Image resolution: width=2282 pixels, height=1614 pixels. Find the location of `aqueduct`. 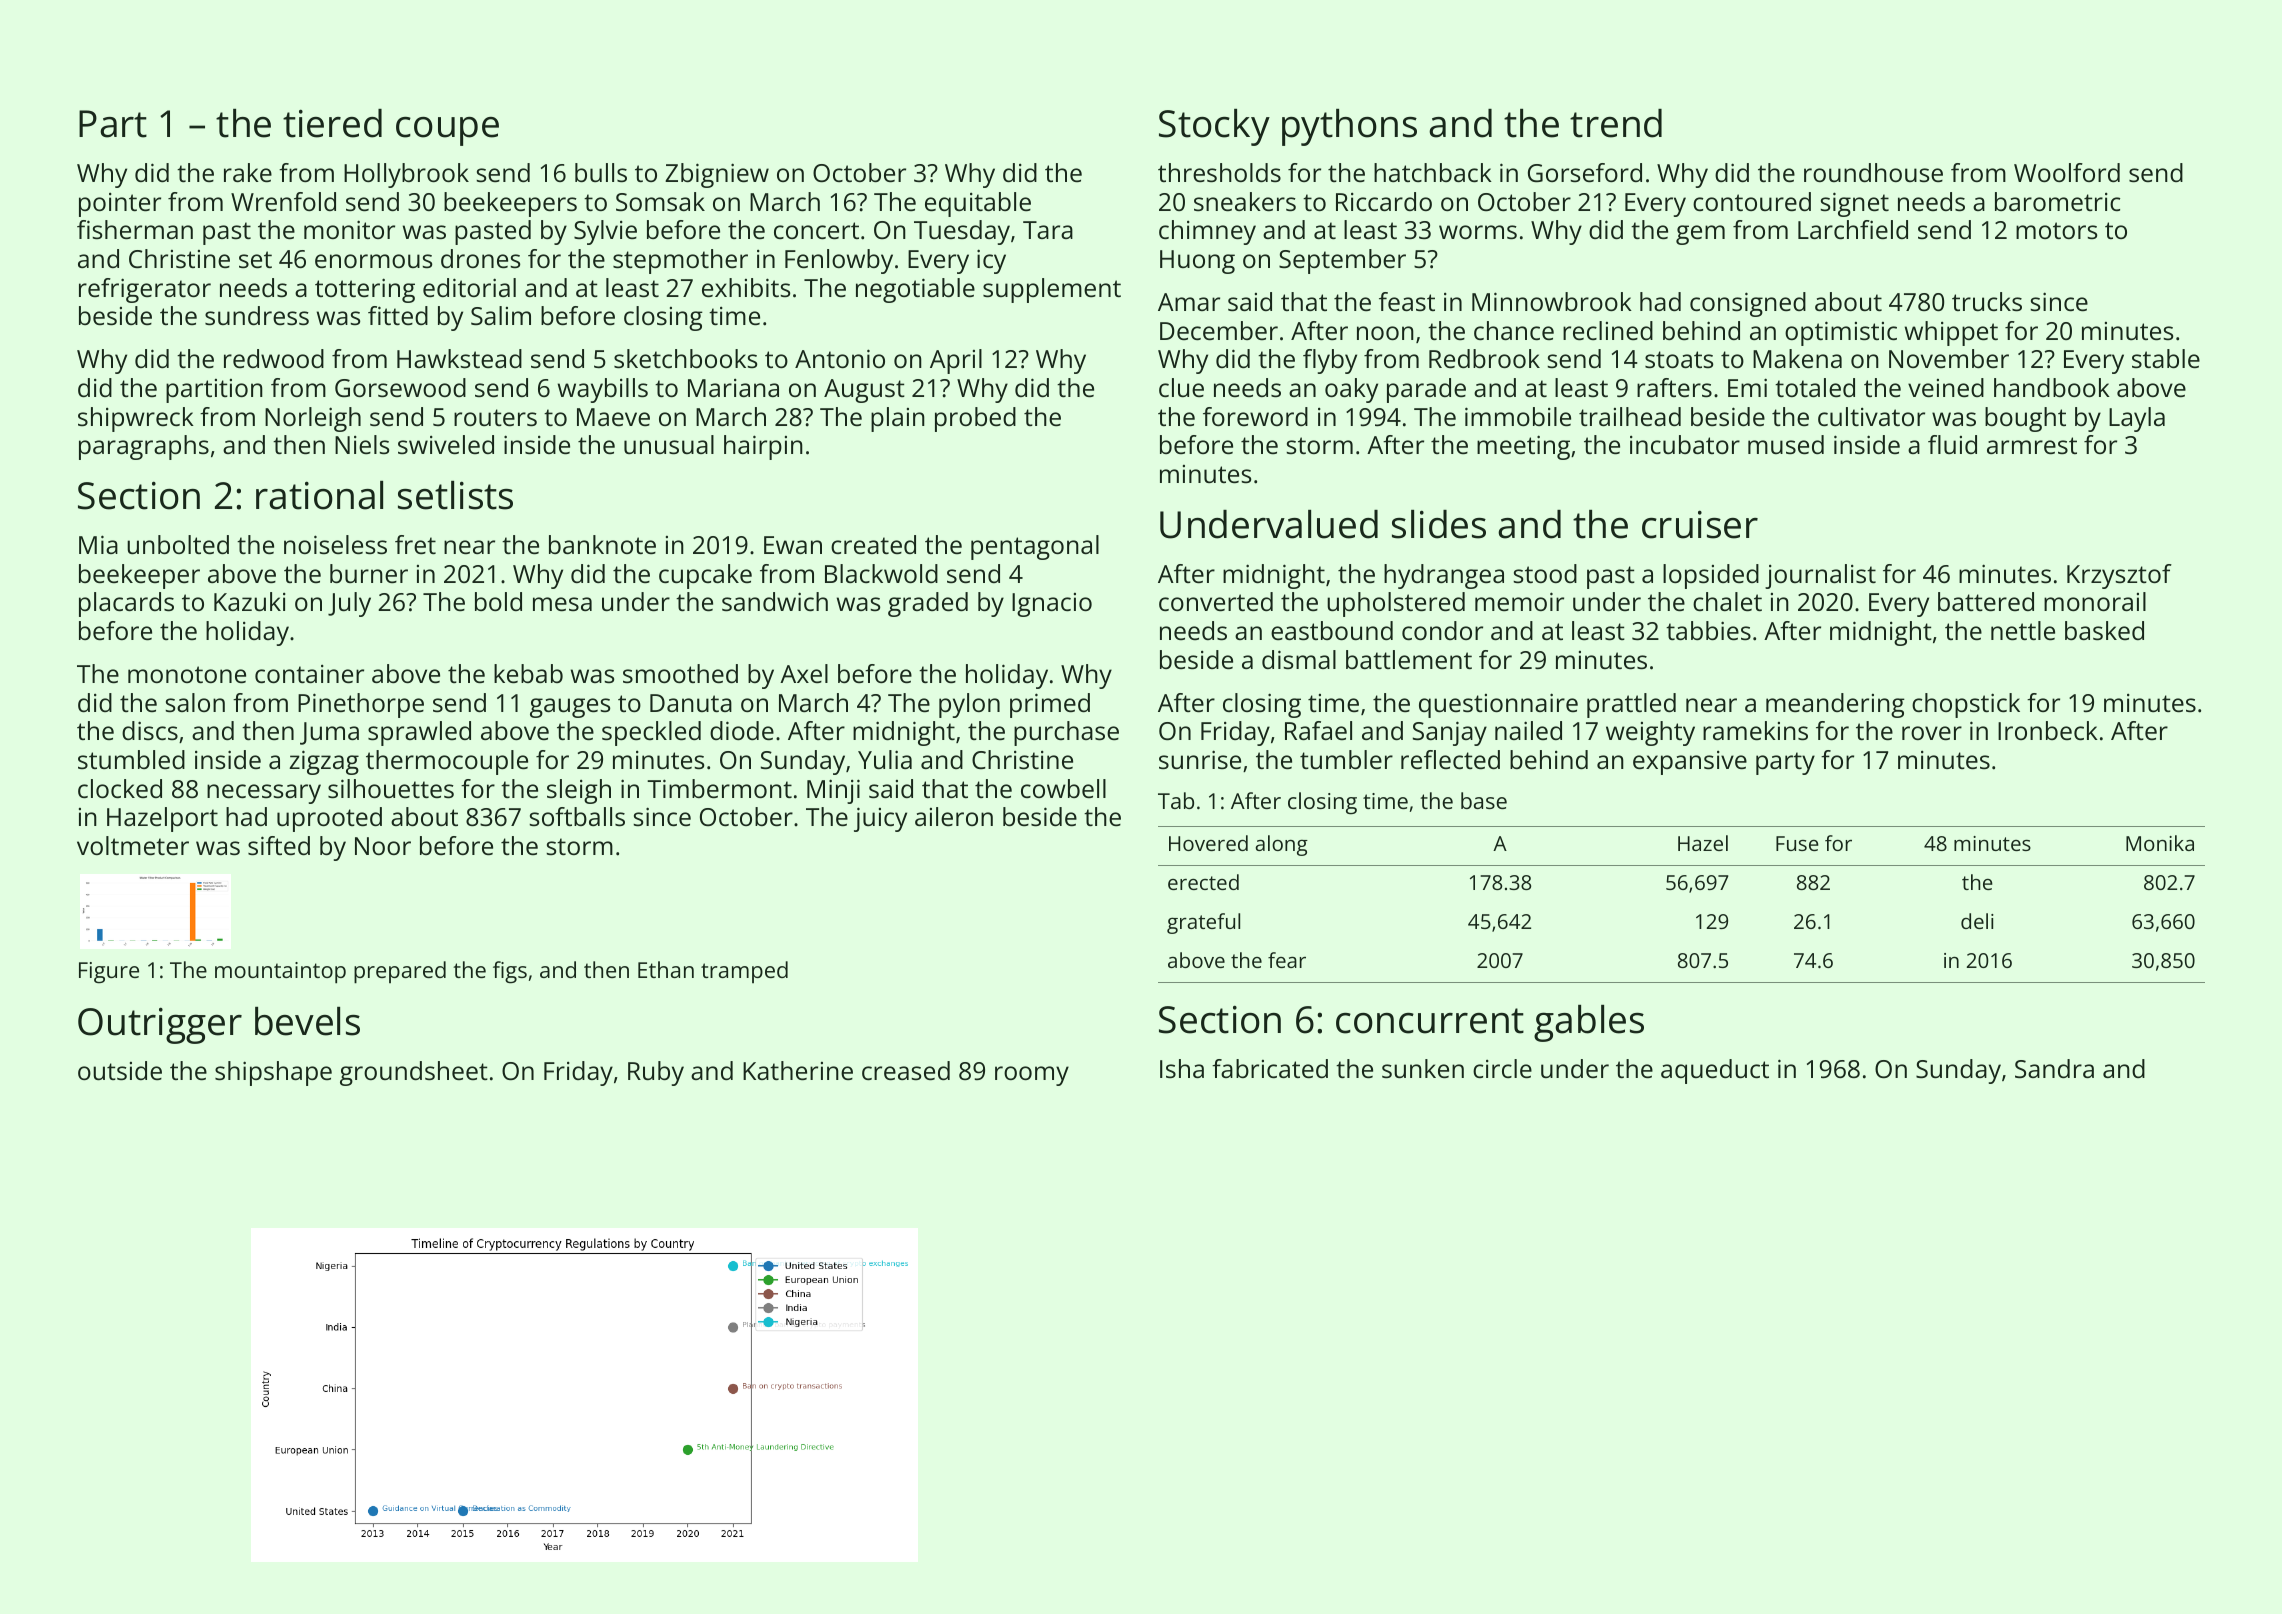

aqueduct is located at coordinates (1715, 1071).
